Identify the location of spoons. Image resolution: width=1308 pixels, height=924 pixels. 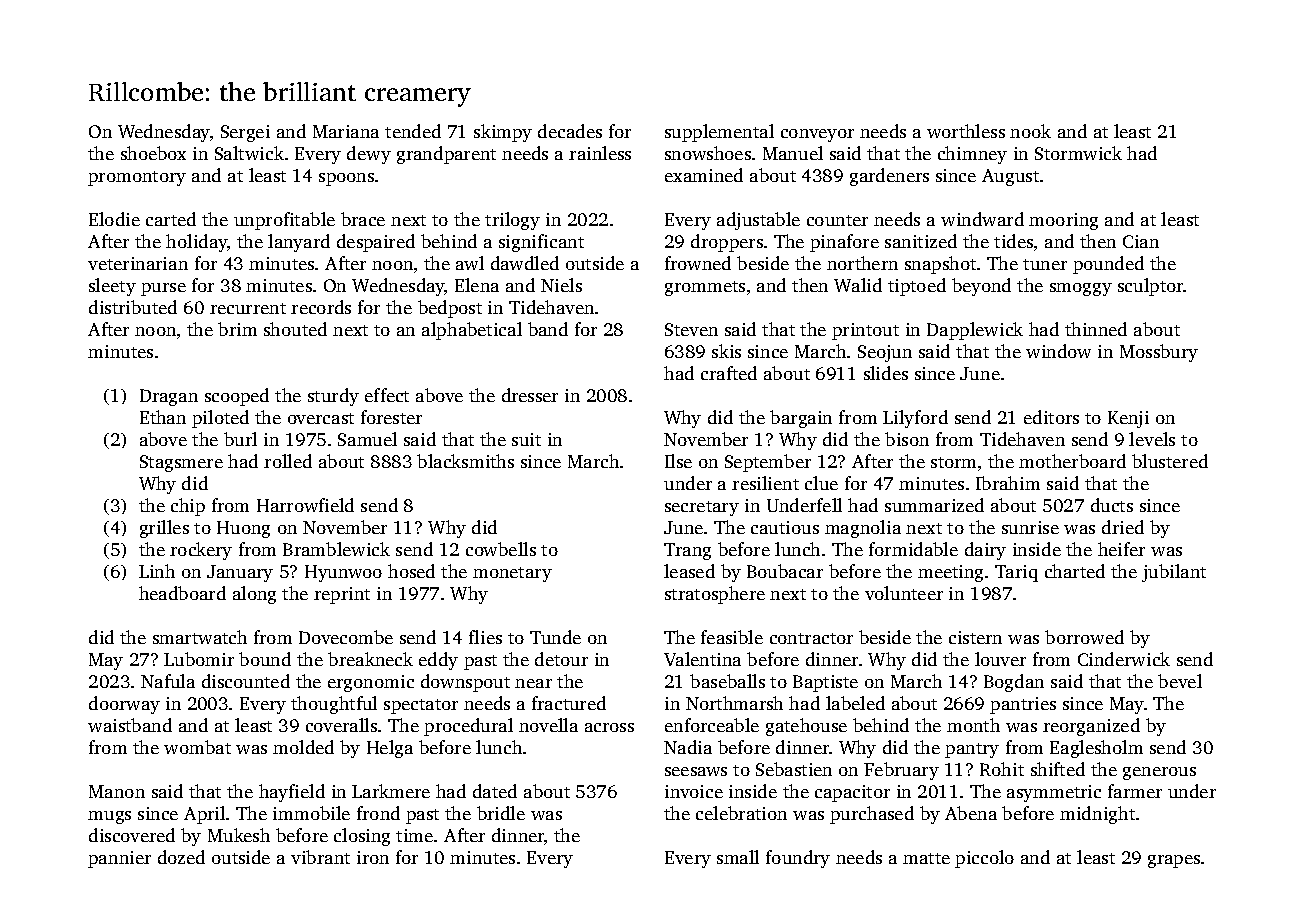
(346, 179).
